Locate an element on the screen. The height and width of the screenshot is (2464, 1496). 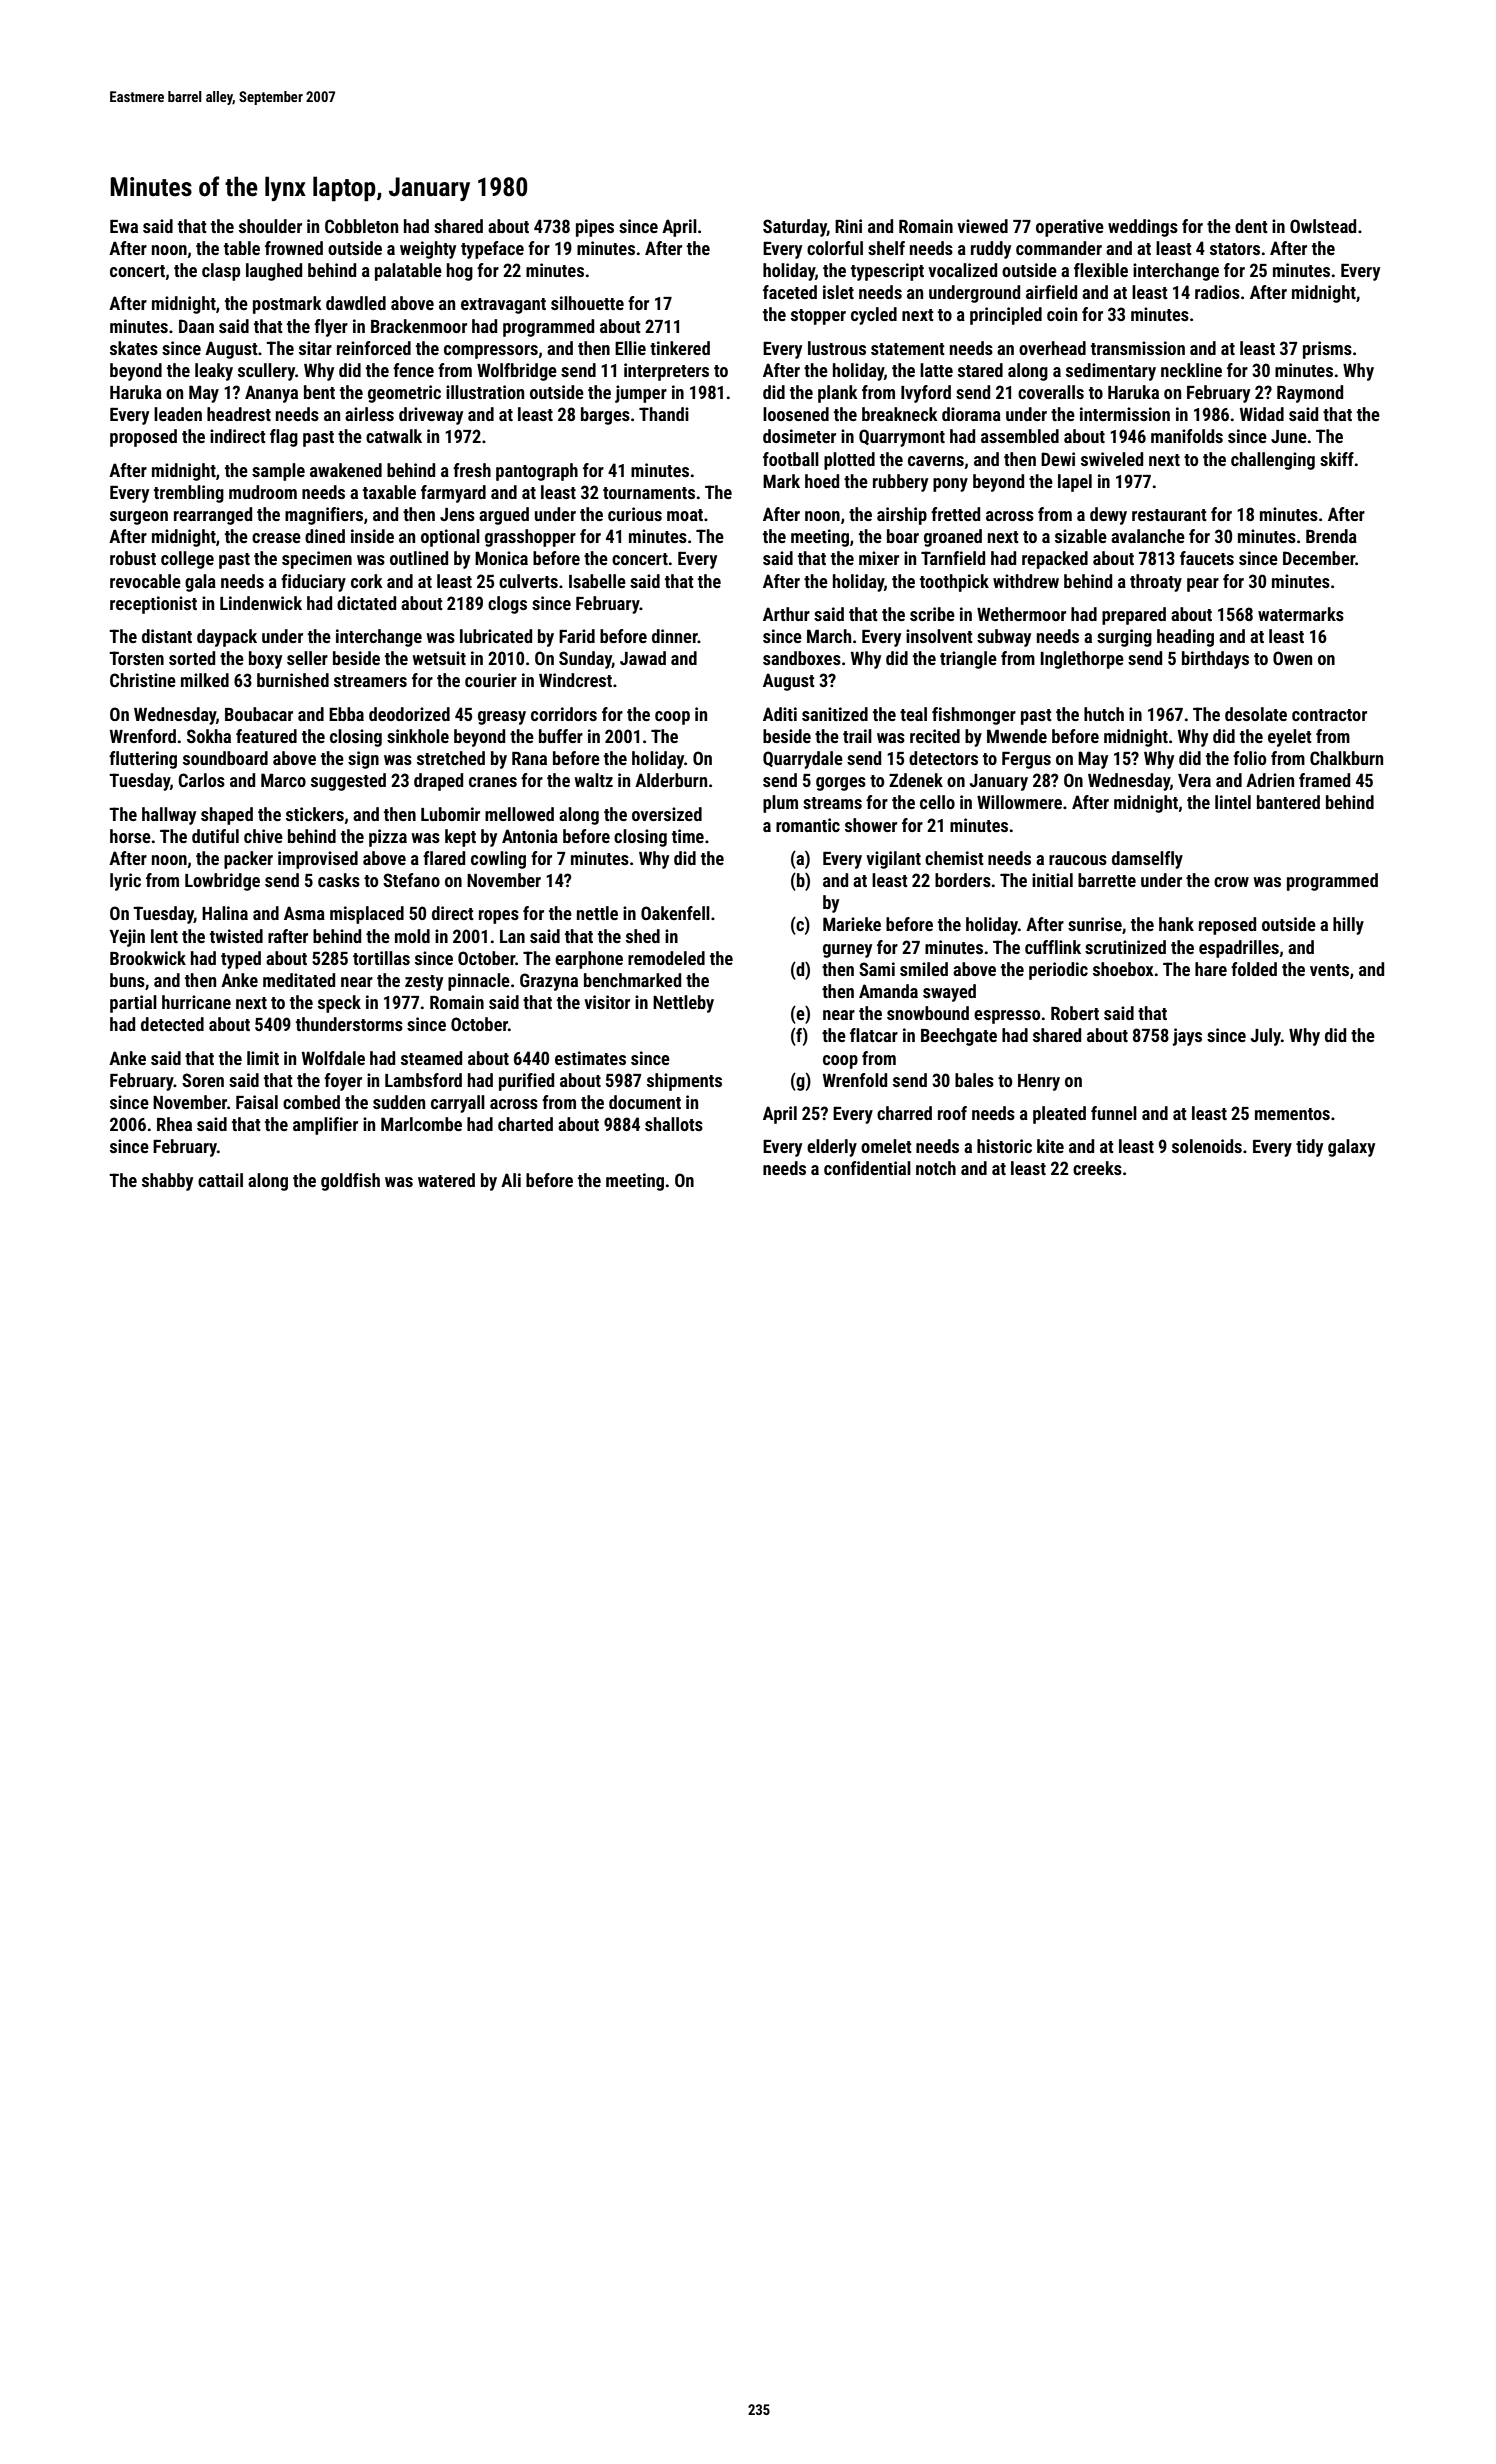
Farid is located at coordinates (577, 636).
